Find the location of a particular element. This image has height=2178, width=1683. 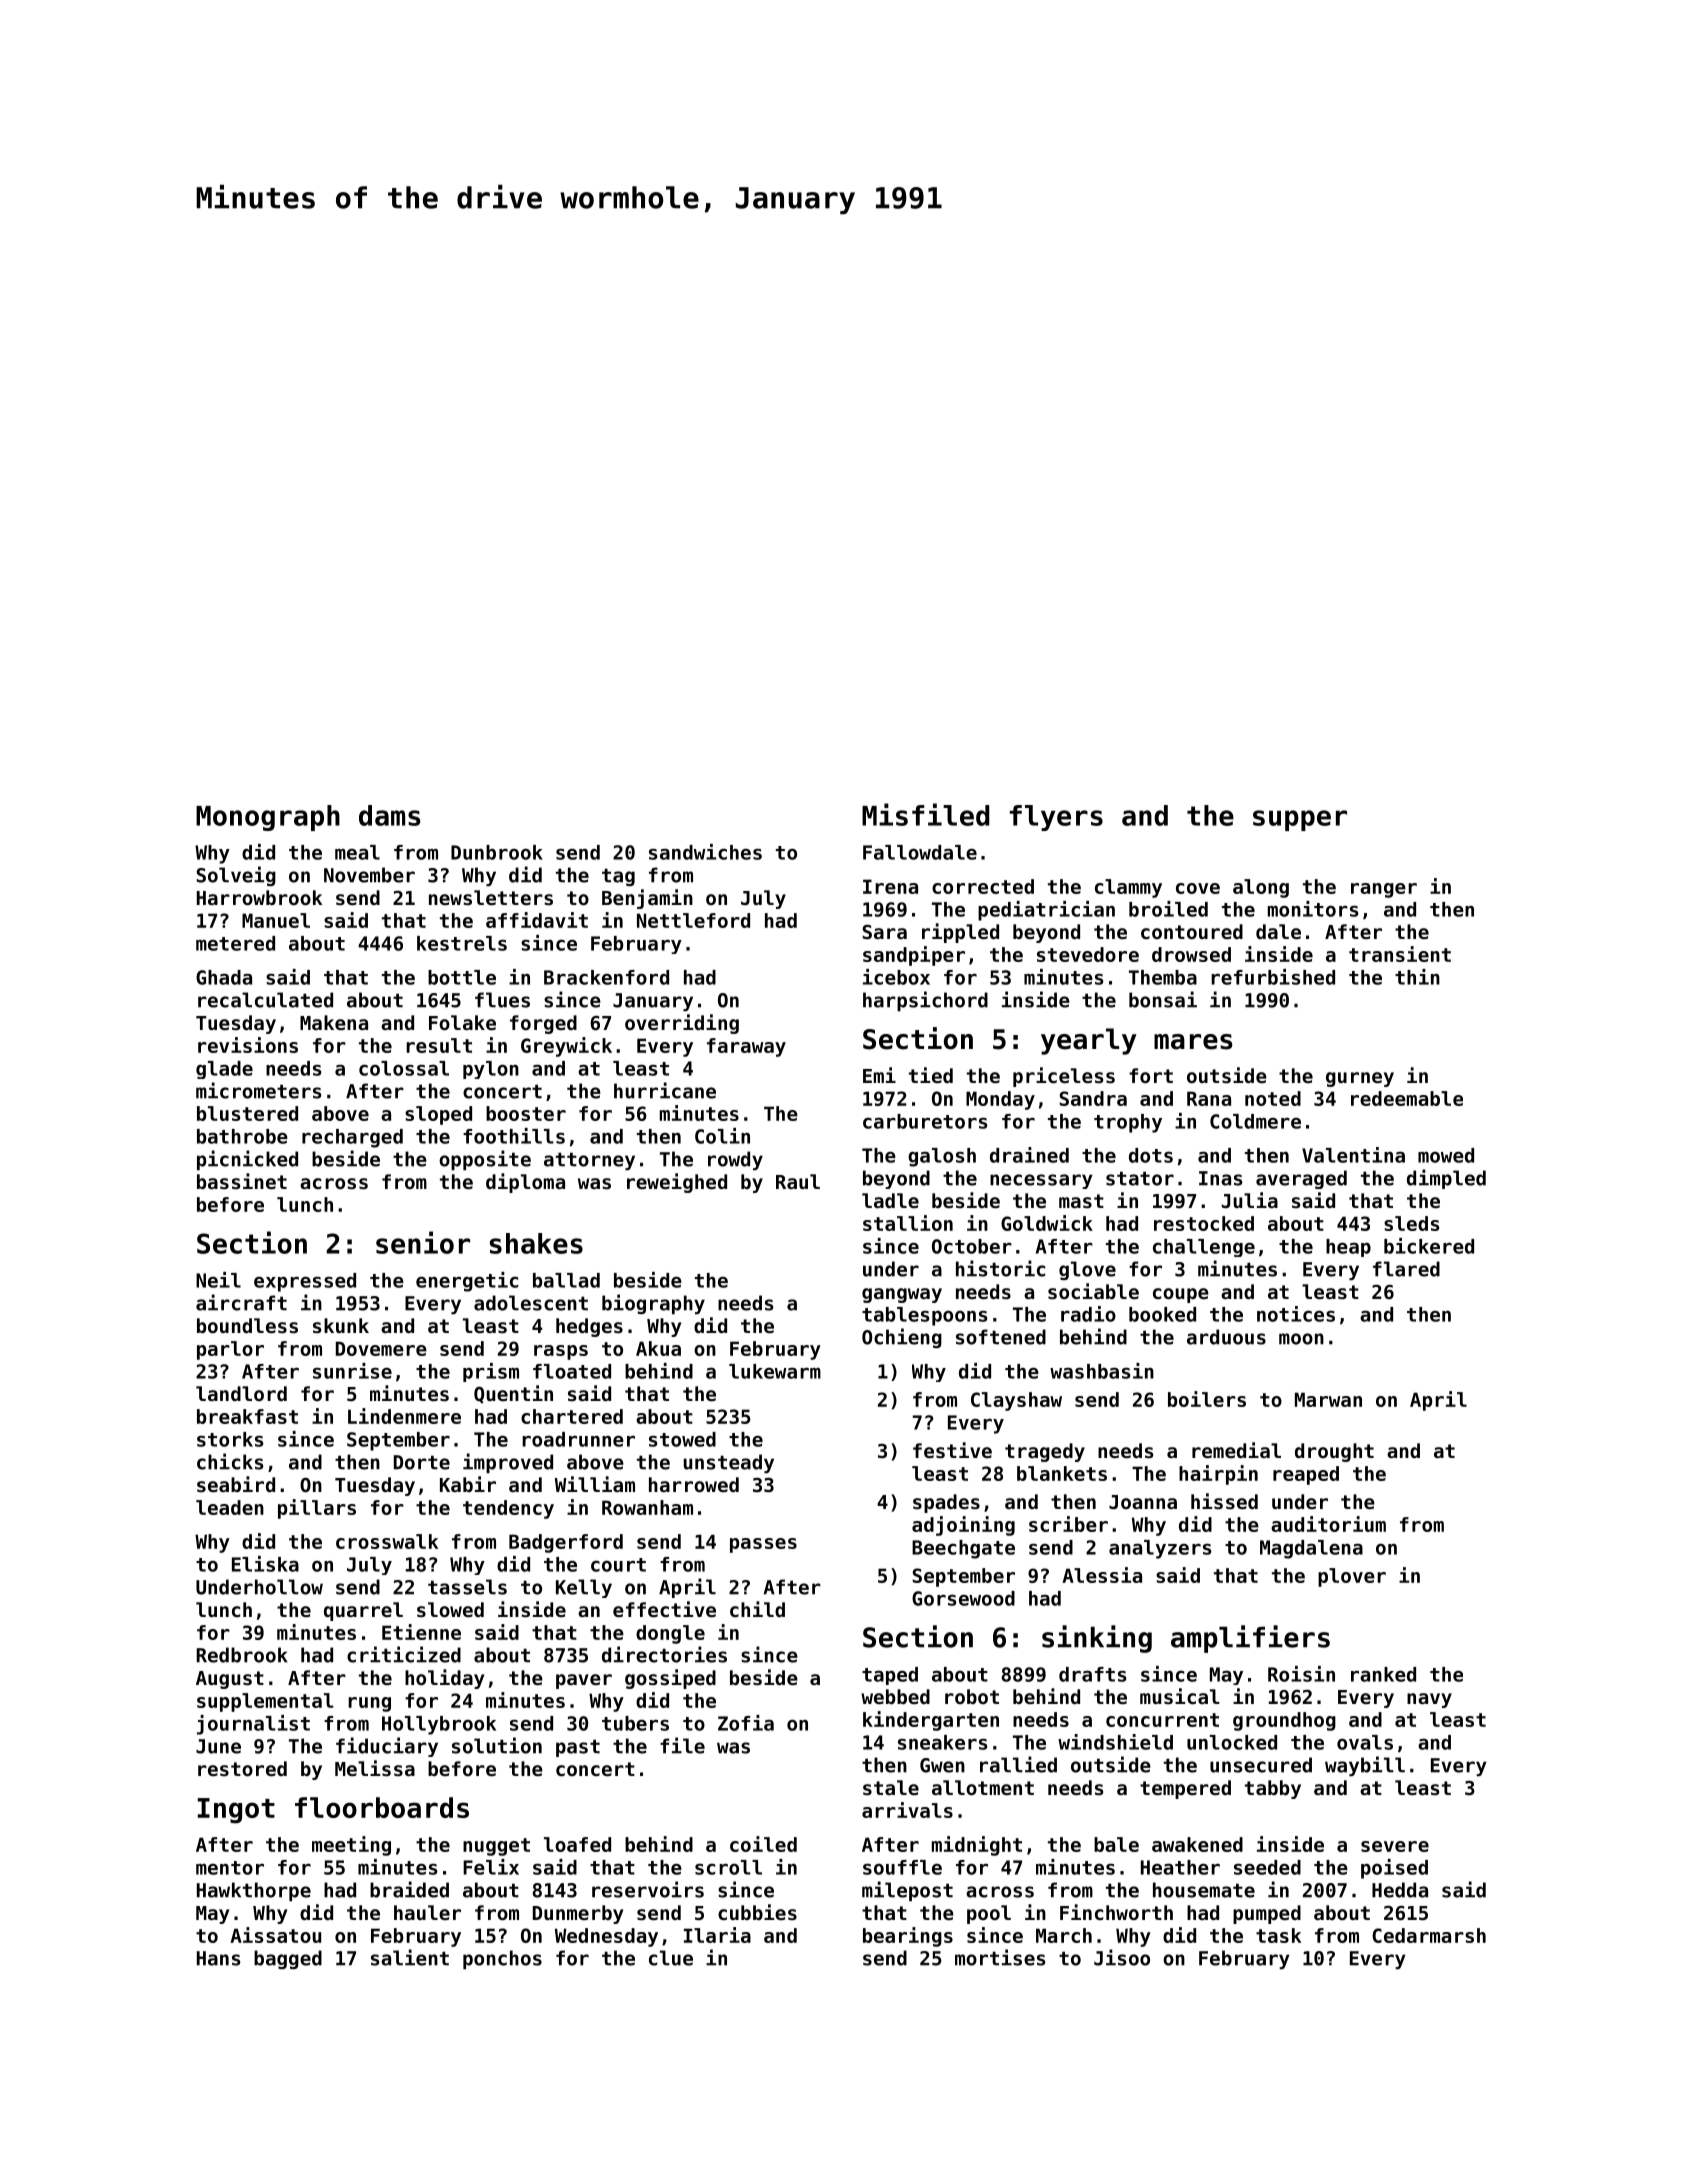

supper is located at coordinates (1300, 820).
